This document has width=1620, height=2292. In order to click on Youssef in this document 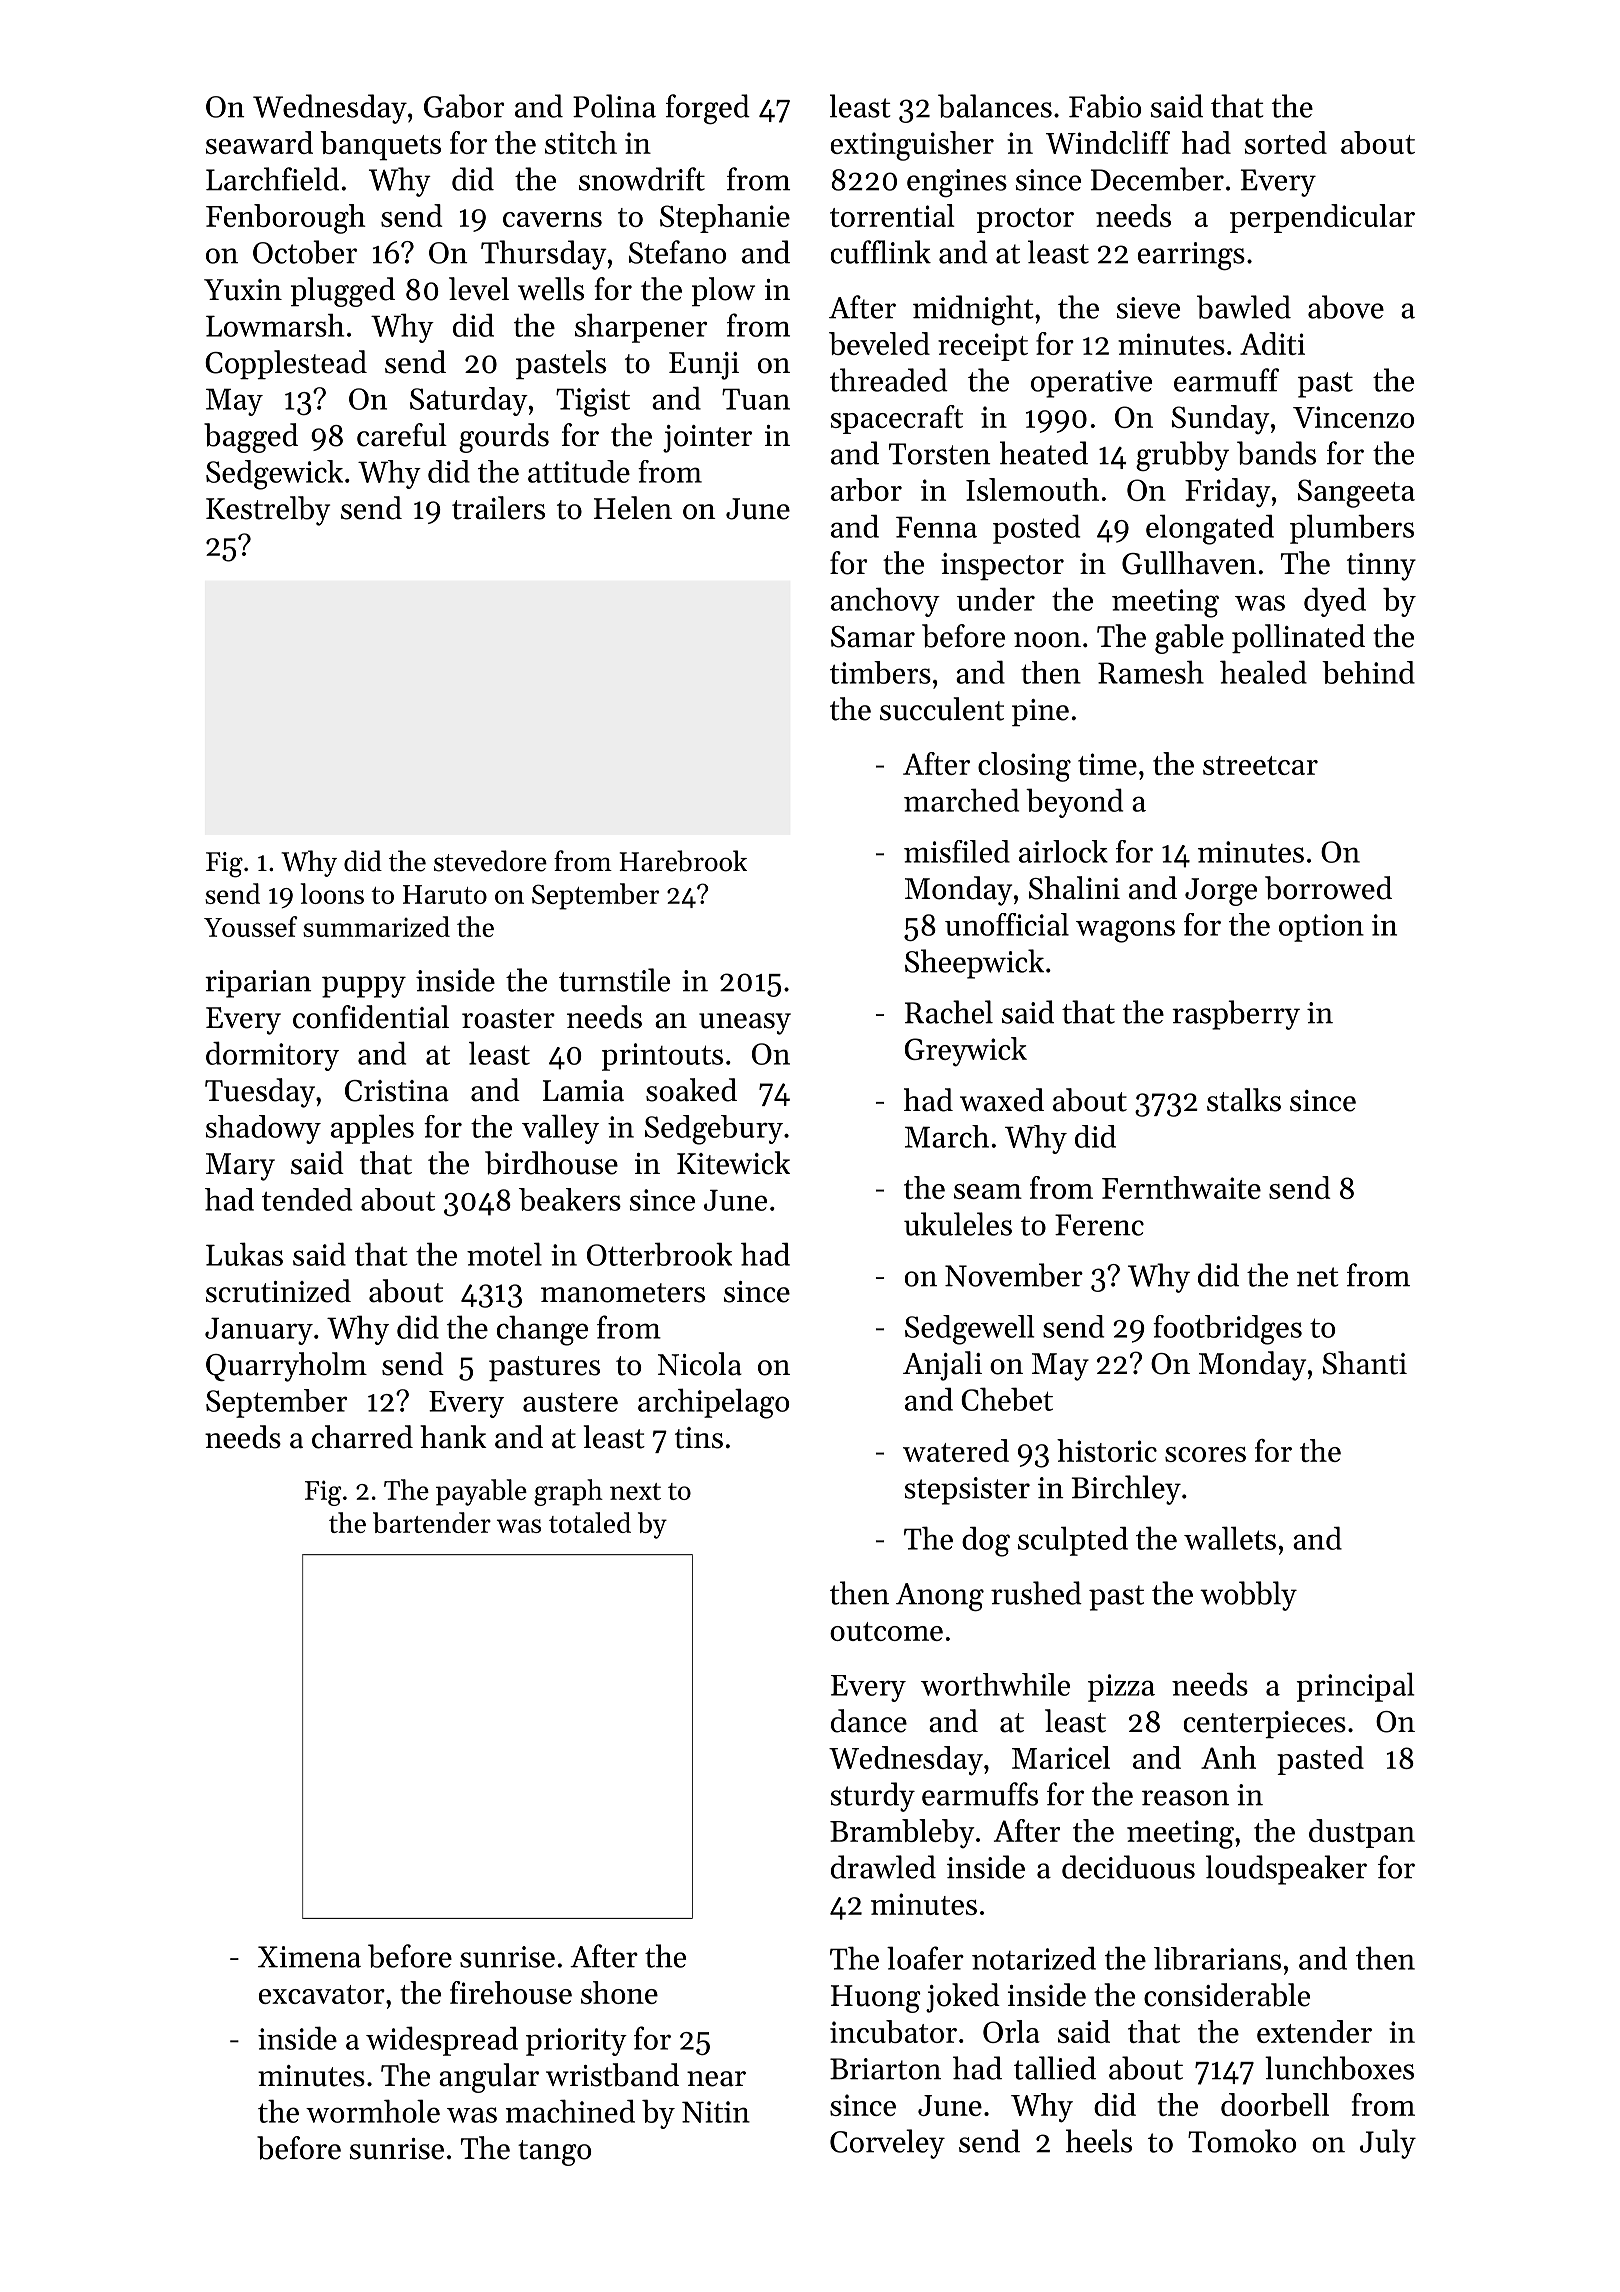, I will do `click(251, 926)`.
